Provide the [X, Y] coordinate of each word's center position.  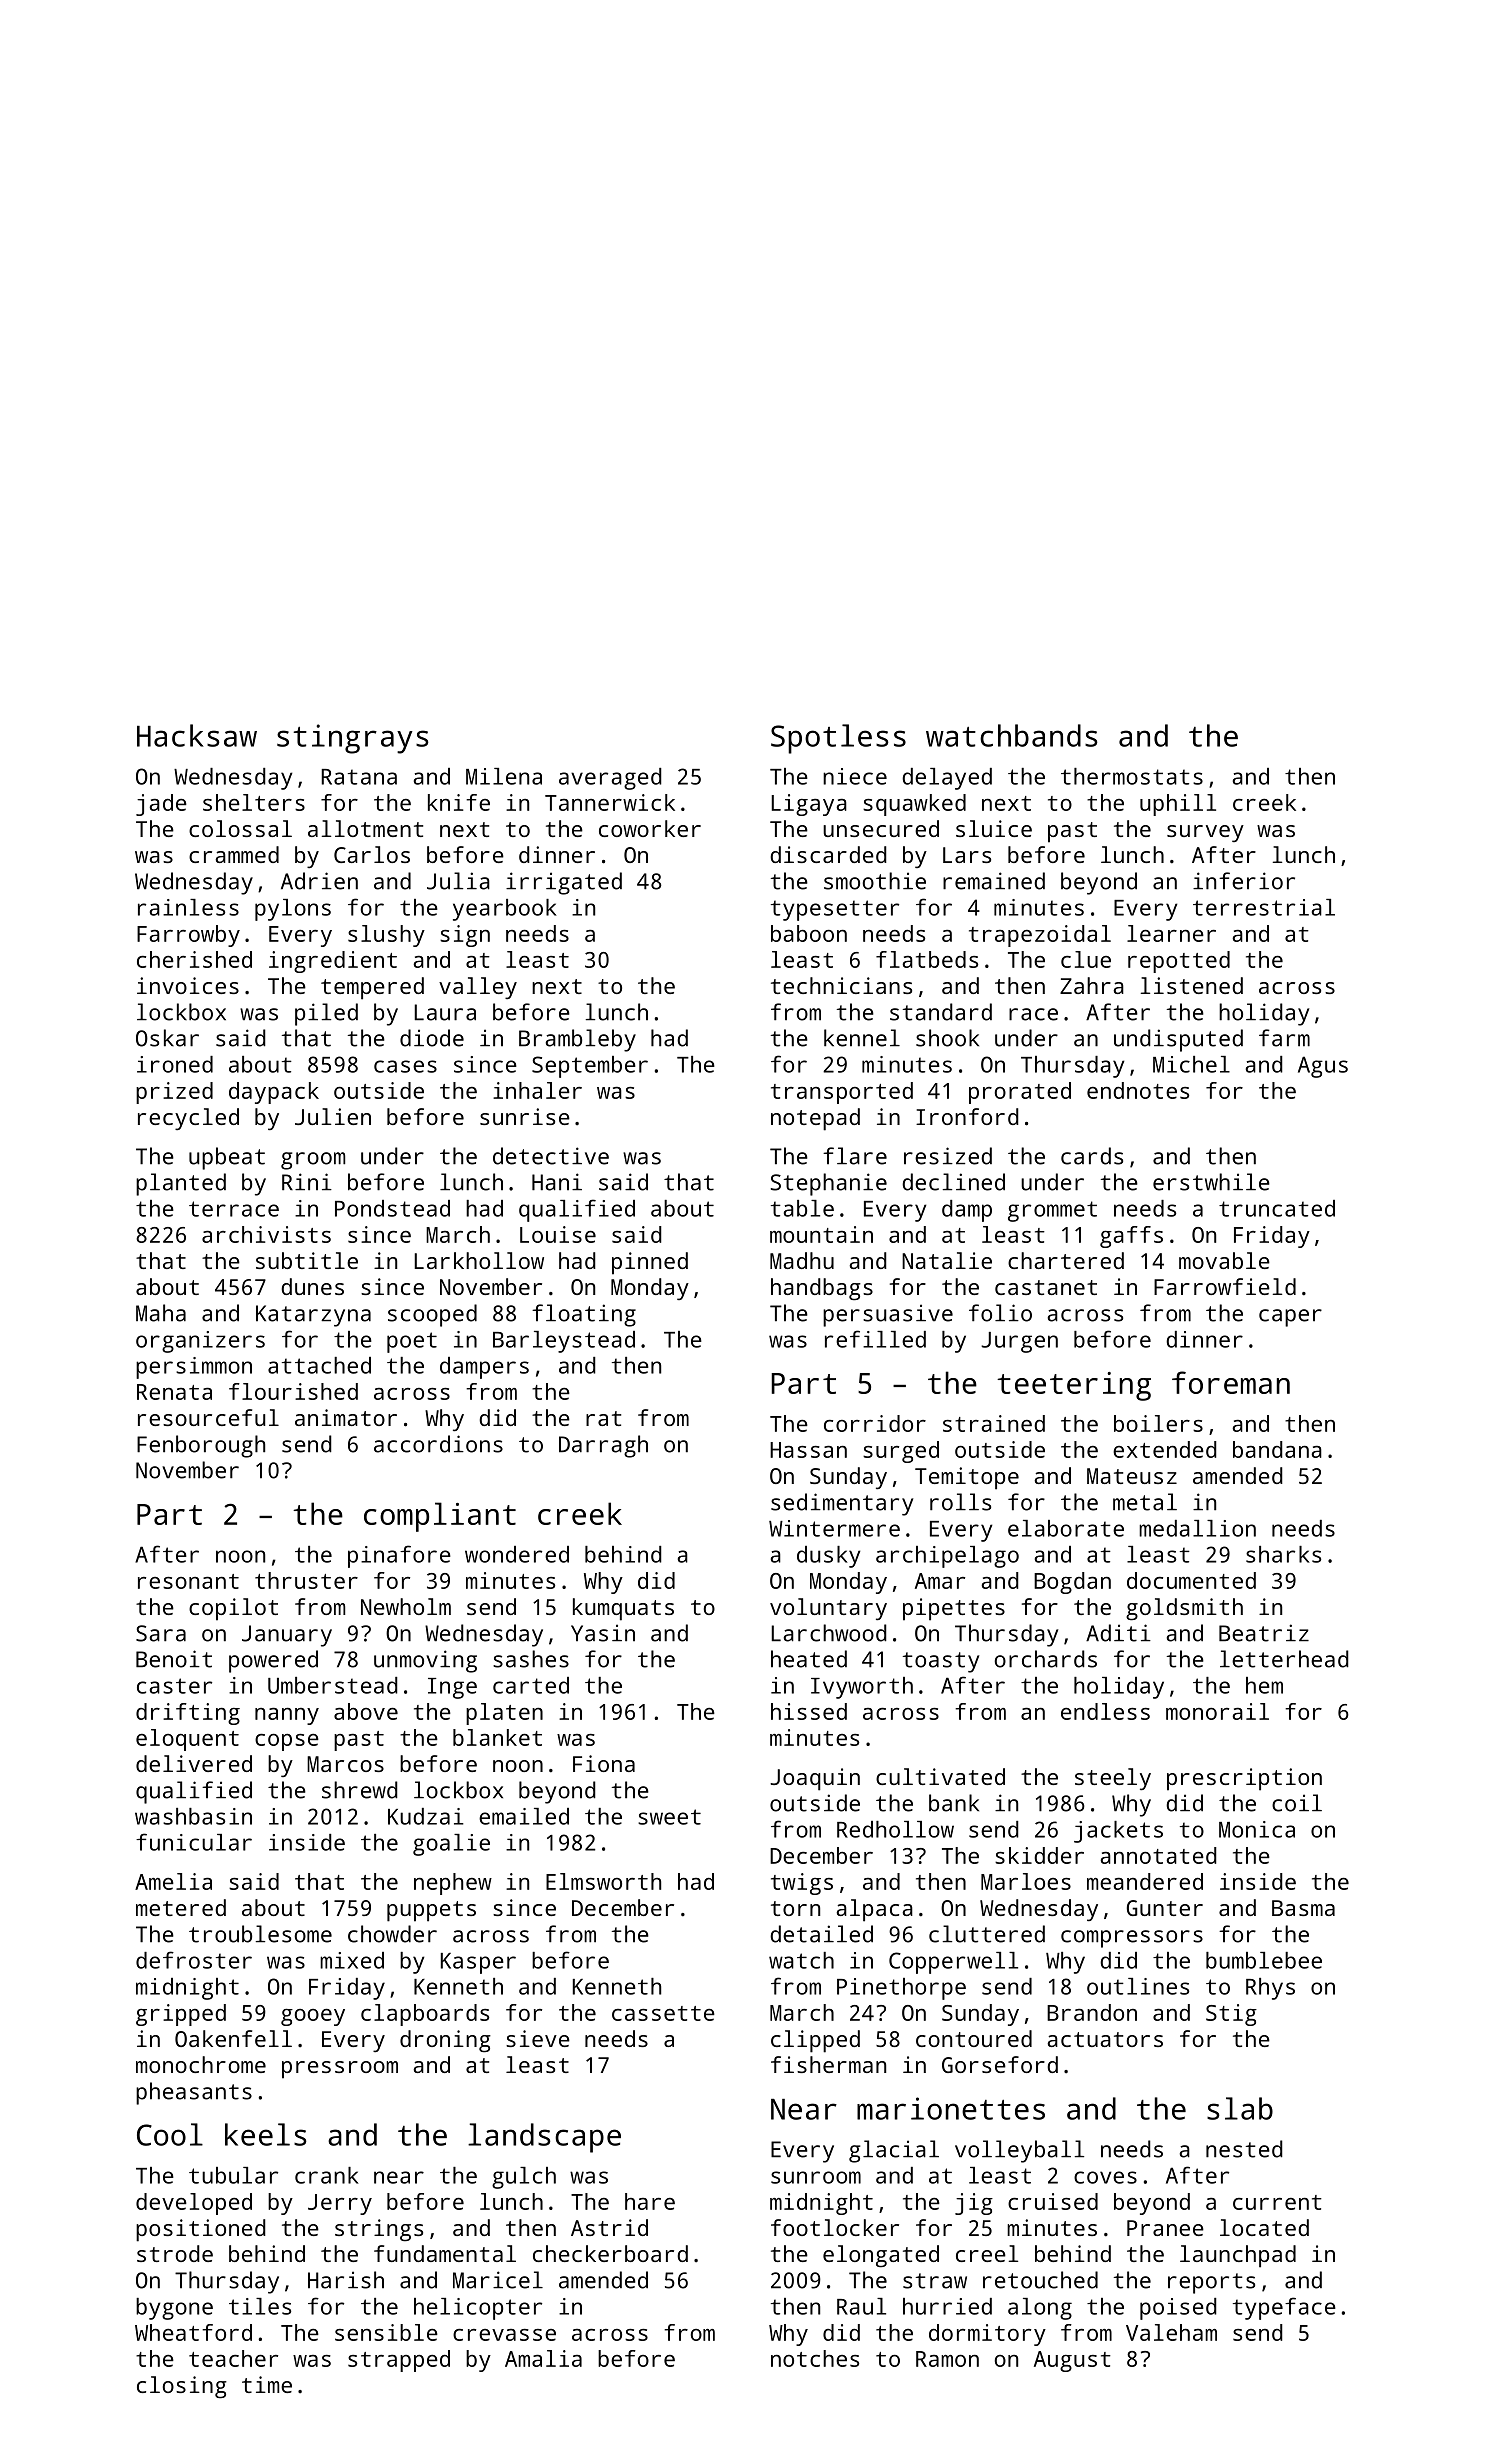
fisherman [828, 2064]
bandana [1277, 1449]
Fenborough [201, 1446]
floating [584, 1315]
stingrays [353, 739]
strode [175, 2253]
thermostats [1132, 776]
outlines [1138, 1986]
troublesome [260, 1934]
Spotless [838, 739]
